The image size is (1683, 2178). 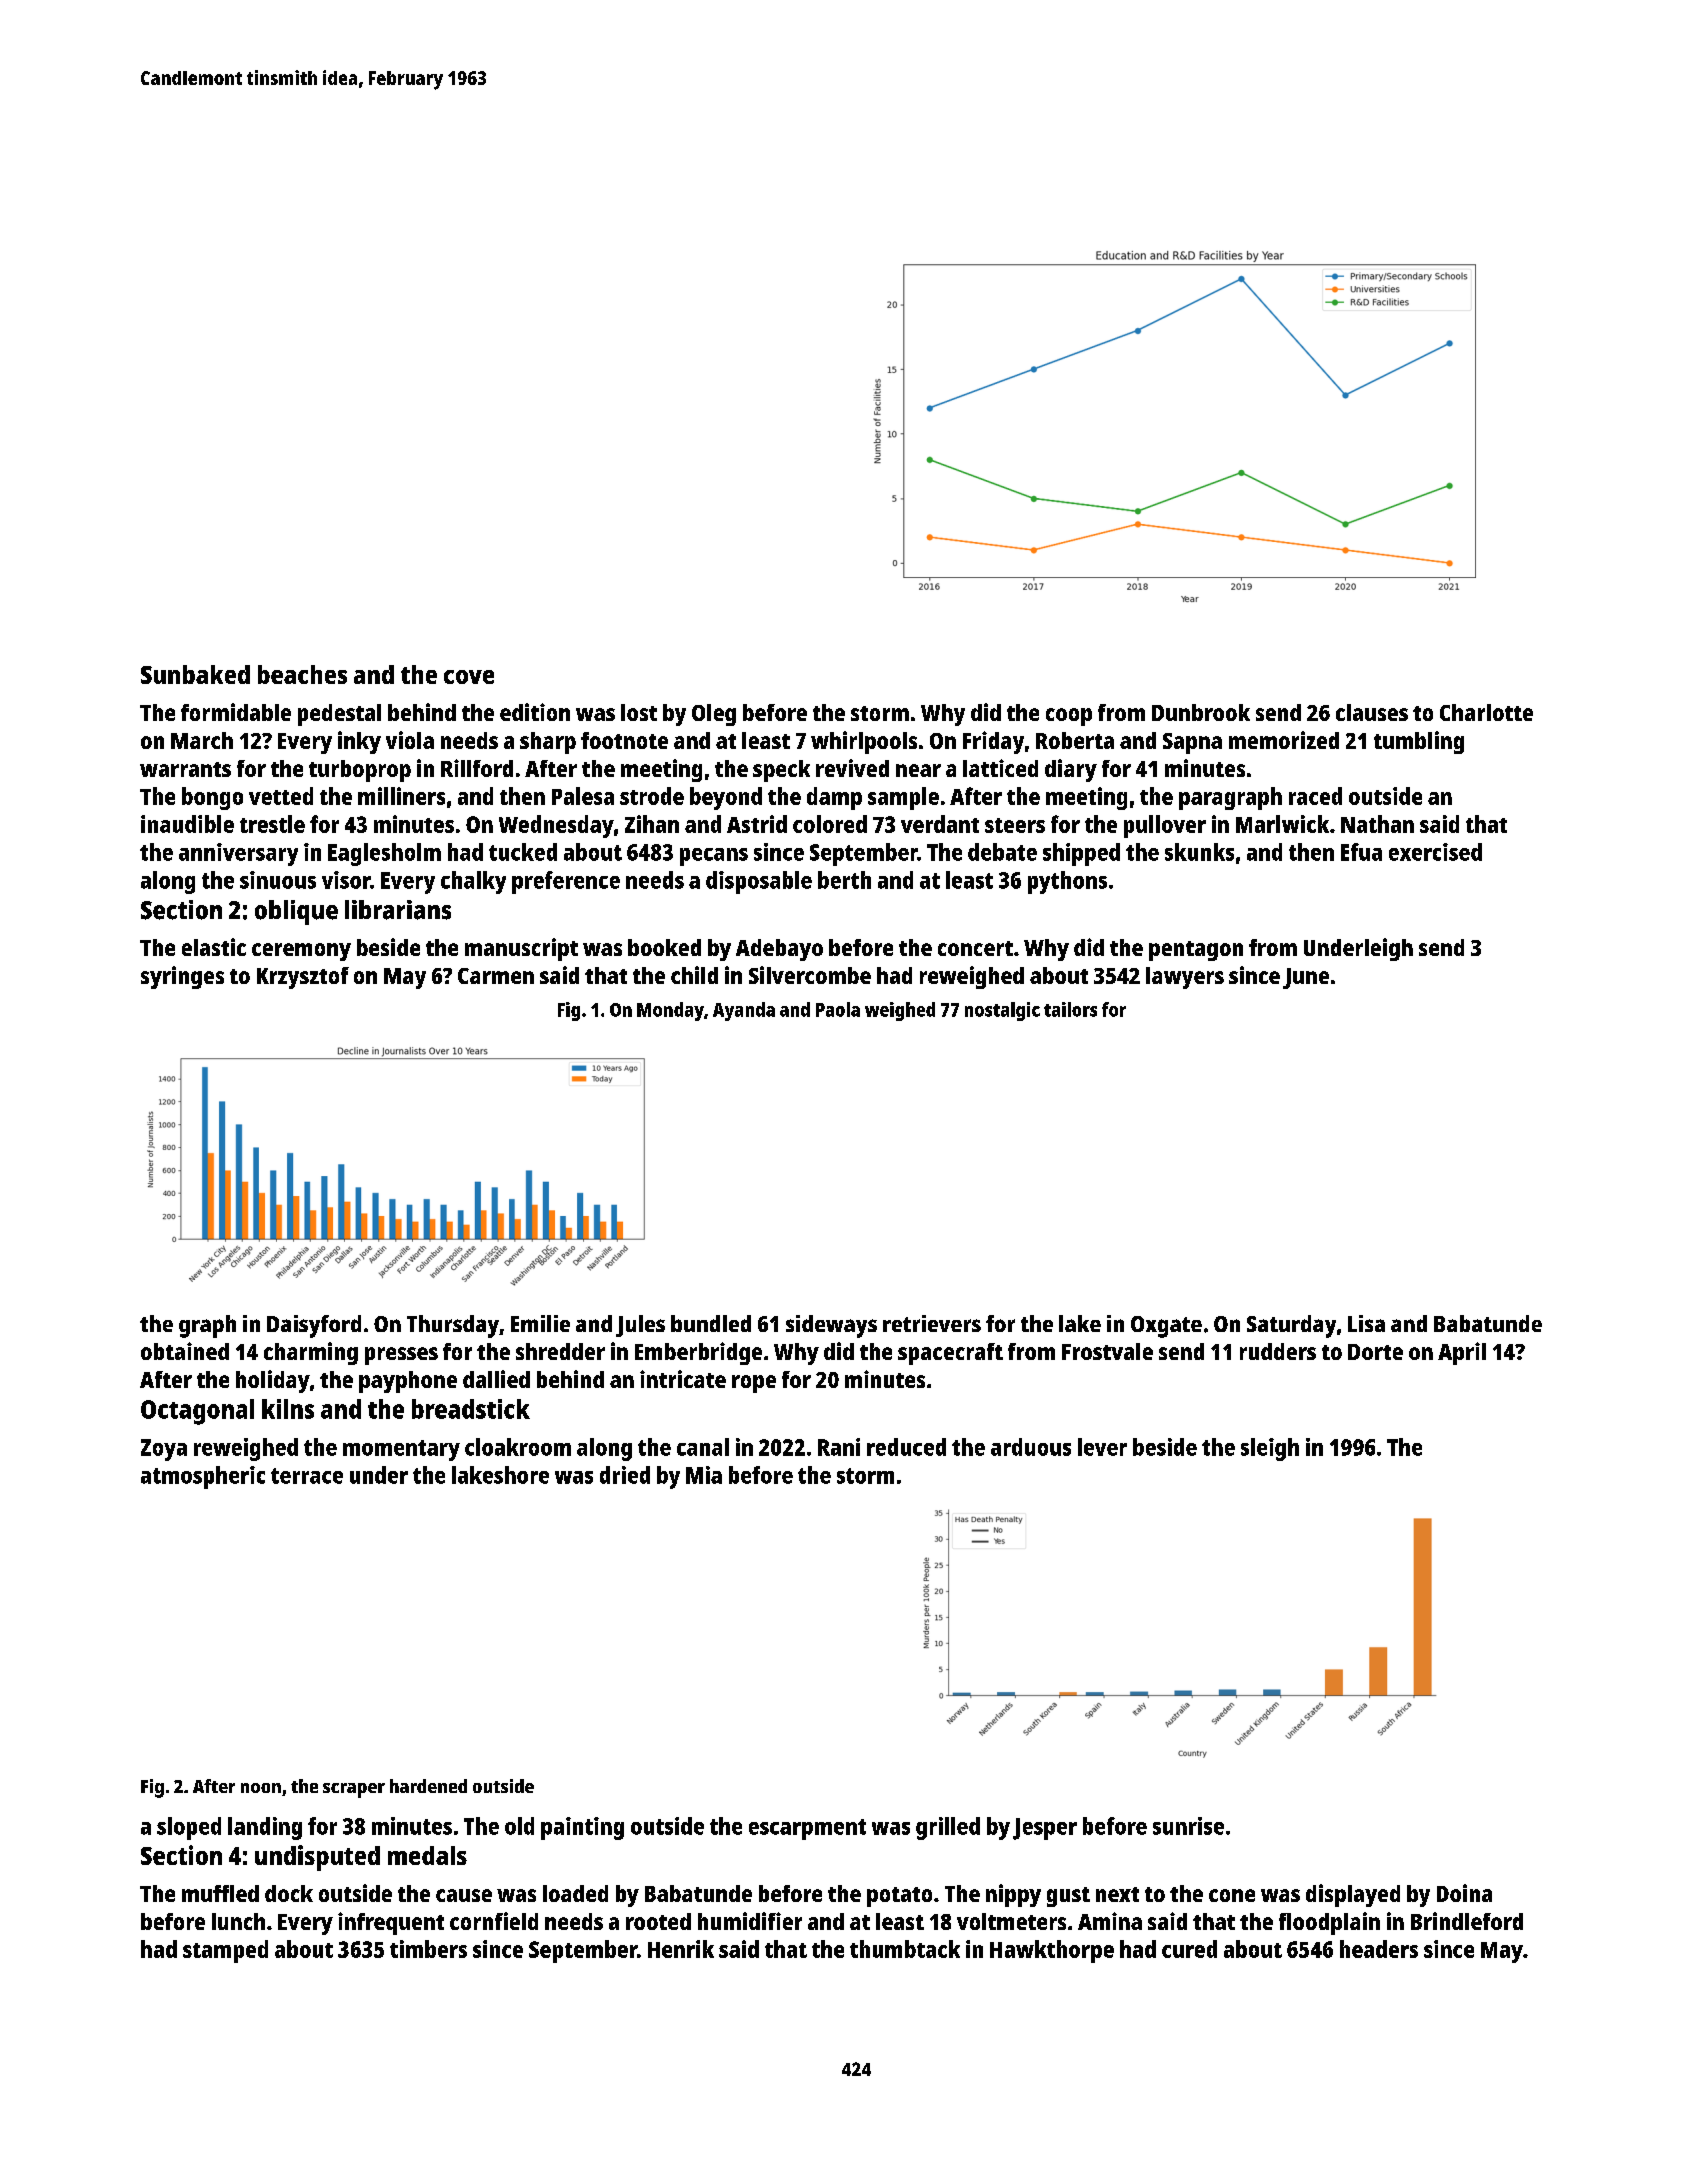 What do you see at coordinates (1002, 1011) in the document?
I see `nostalgic` at bounding box center [1002, 1011].
